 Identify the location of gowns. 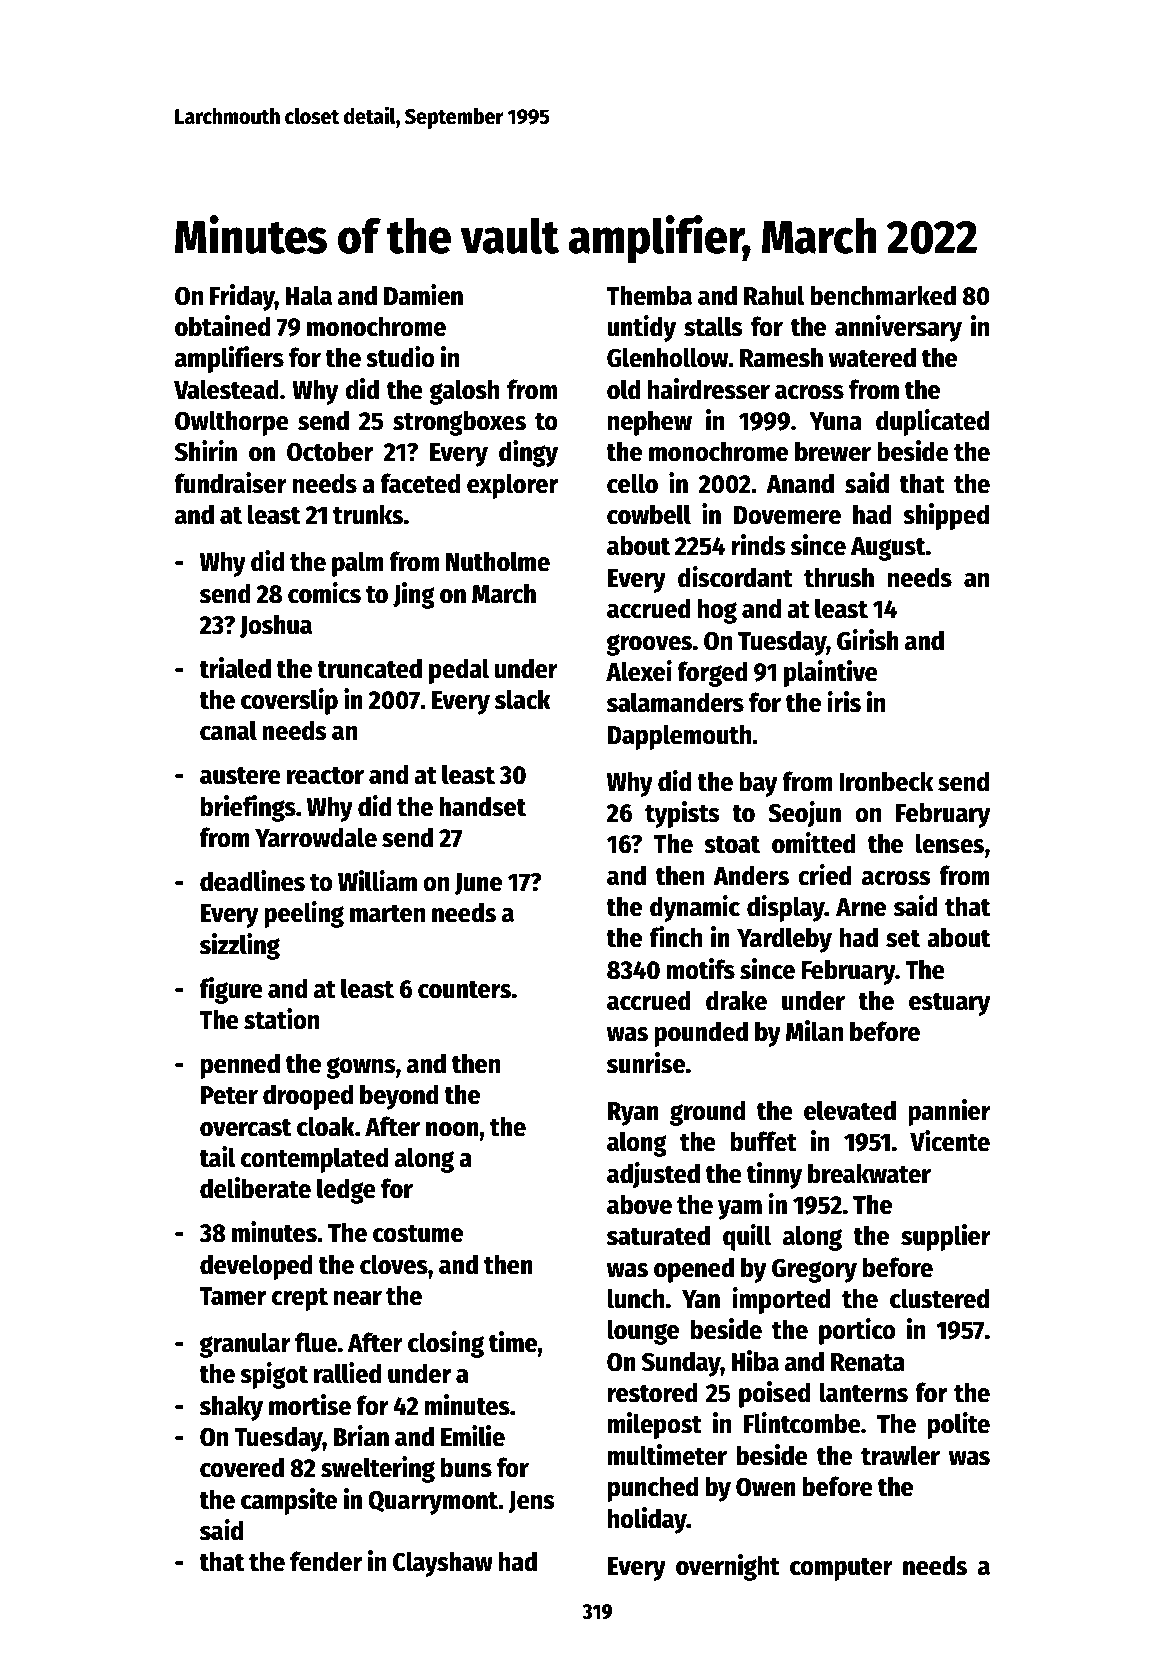
(361, 1068).
